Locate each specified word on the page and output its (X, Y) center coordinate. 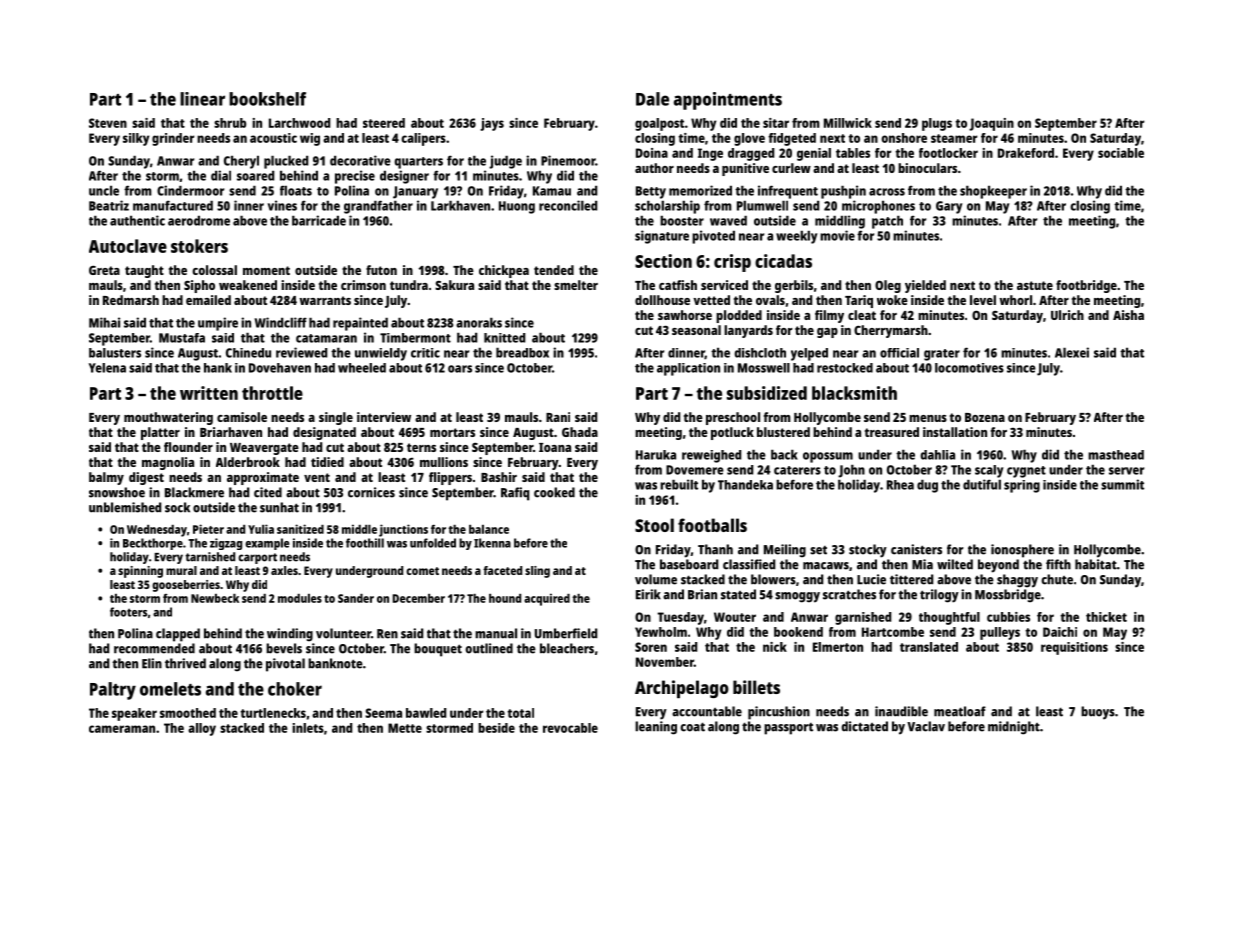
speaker (134, 714)
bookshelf (267, 99)
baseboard (689, 564)
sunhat (279, 507)
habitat (1096, 564)
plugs (937, 124)
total (520, 713)
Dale (652, 99)
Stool (654, 525)
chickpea (504, 271)
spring (1022, 486)
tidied (327, 462)
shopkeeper (993, 192)
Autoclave (128, 246)
